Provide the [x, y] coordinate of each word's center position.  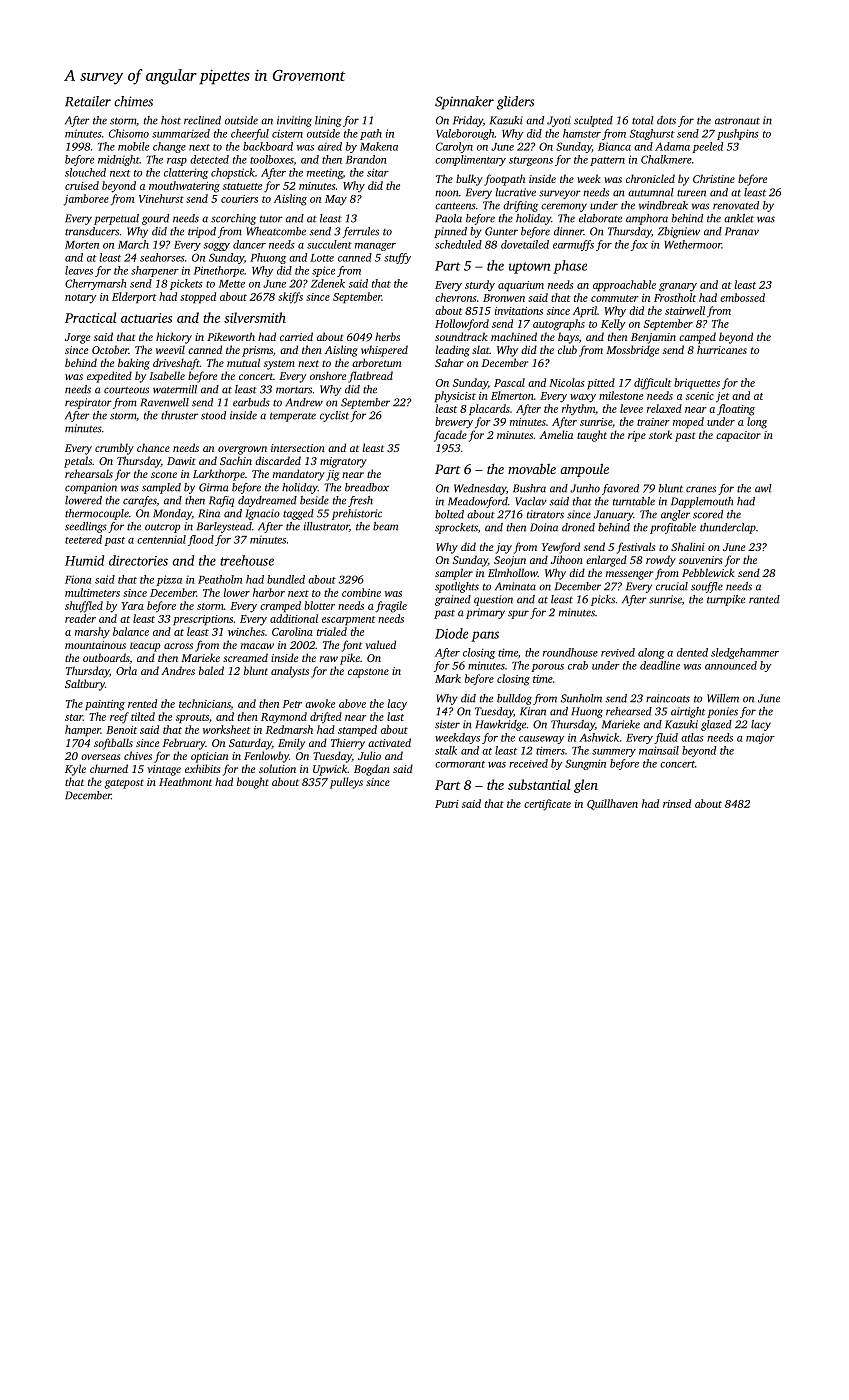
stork [660, 434]
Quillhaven [612, 804]
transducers [92, 231]
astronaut [737, 121]
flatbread [370, 377]
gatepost [124, 784]
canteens [455, 206]
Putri [447, 804]
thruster [179, 415]
